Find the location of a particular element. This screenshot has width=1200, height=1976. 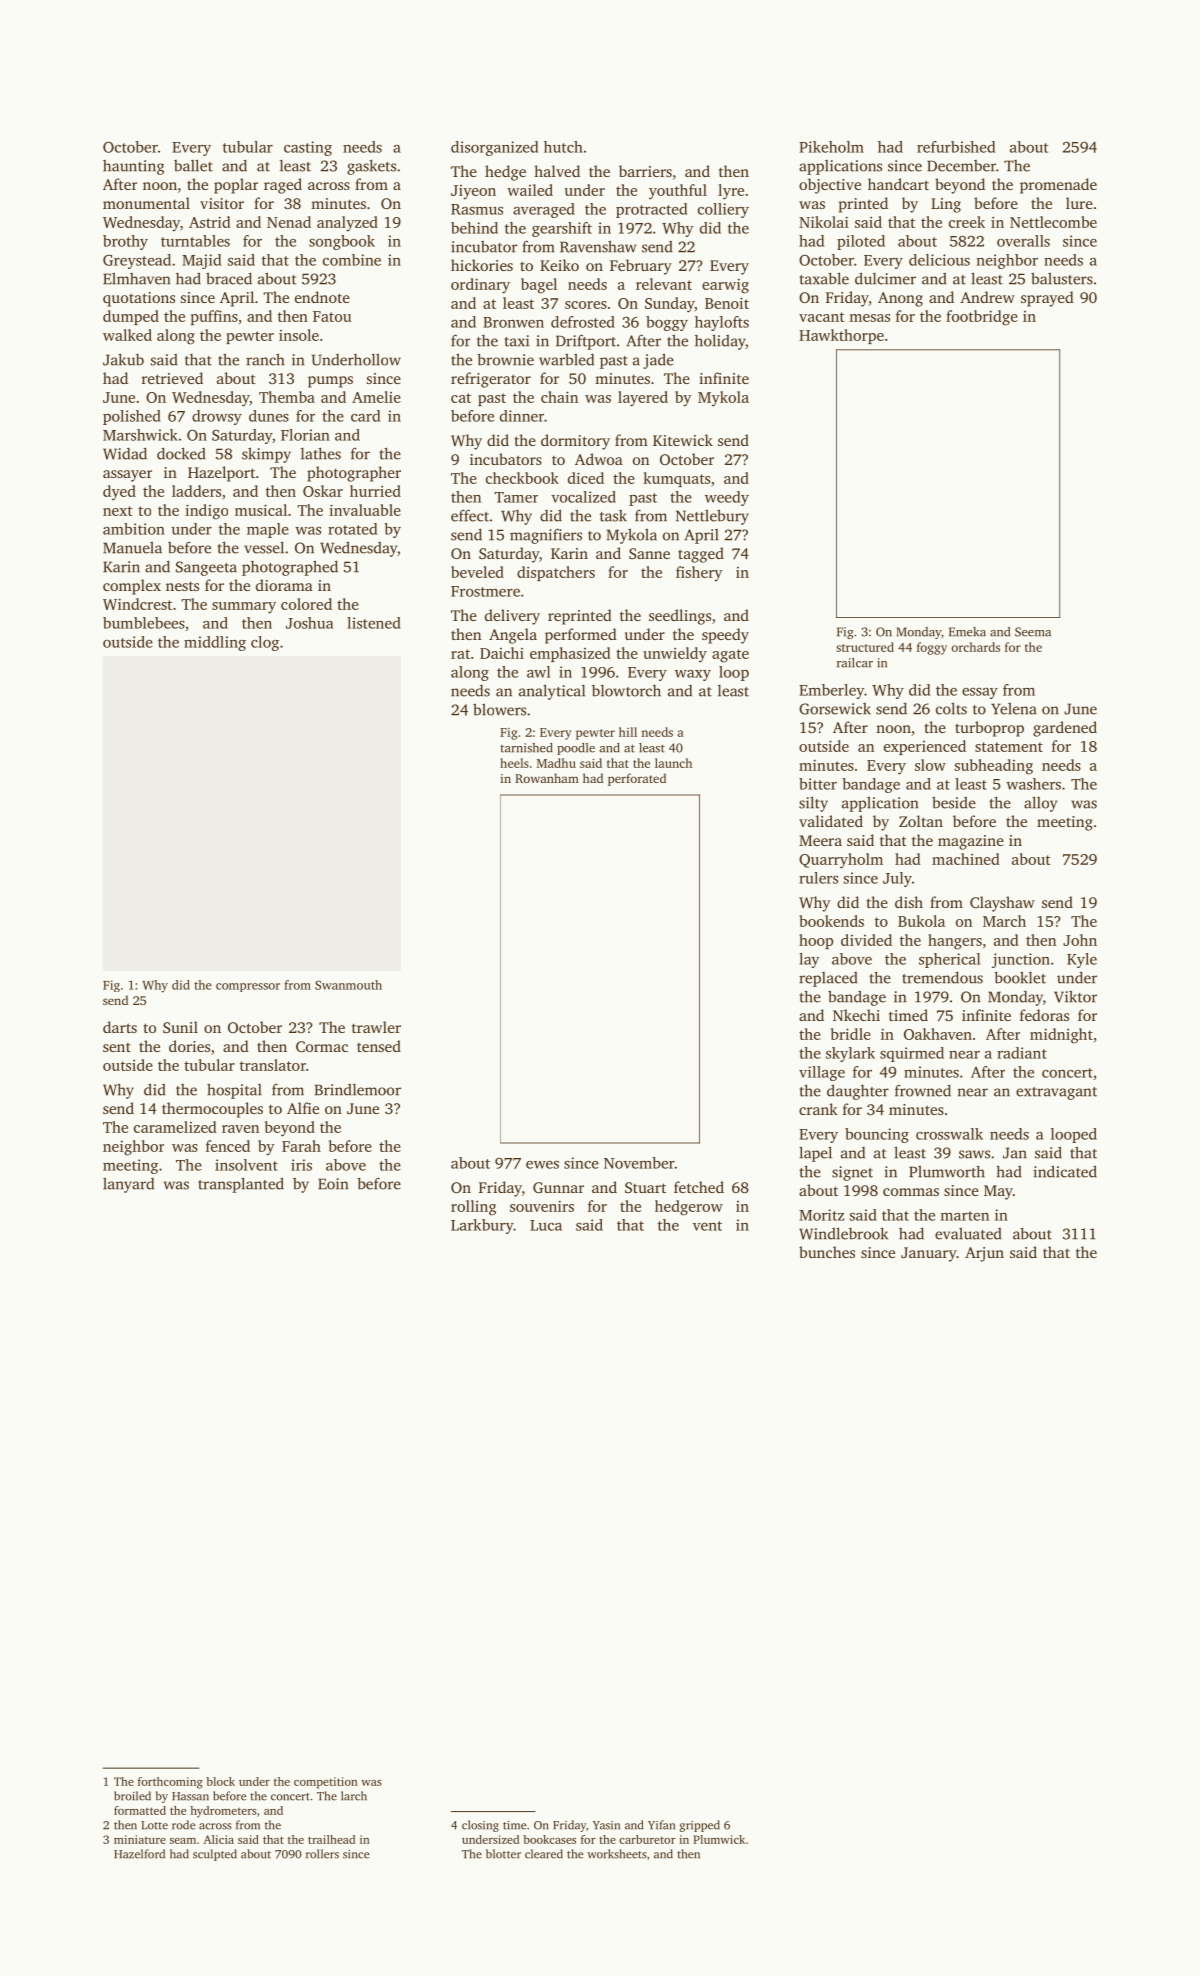

village is located at coordinates (822, 1073).
